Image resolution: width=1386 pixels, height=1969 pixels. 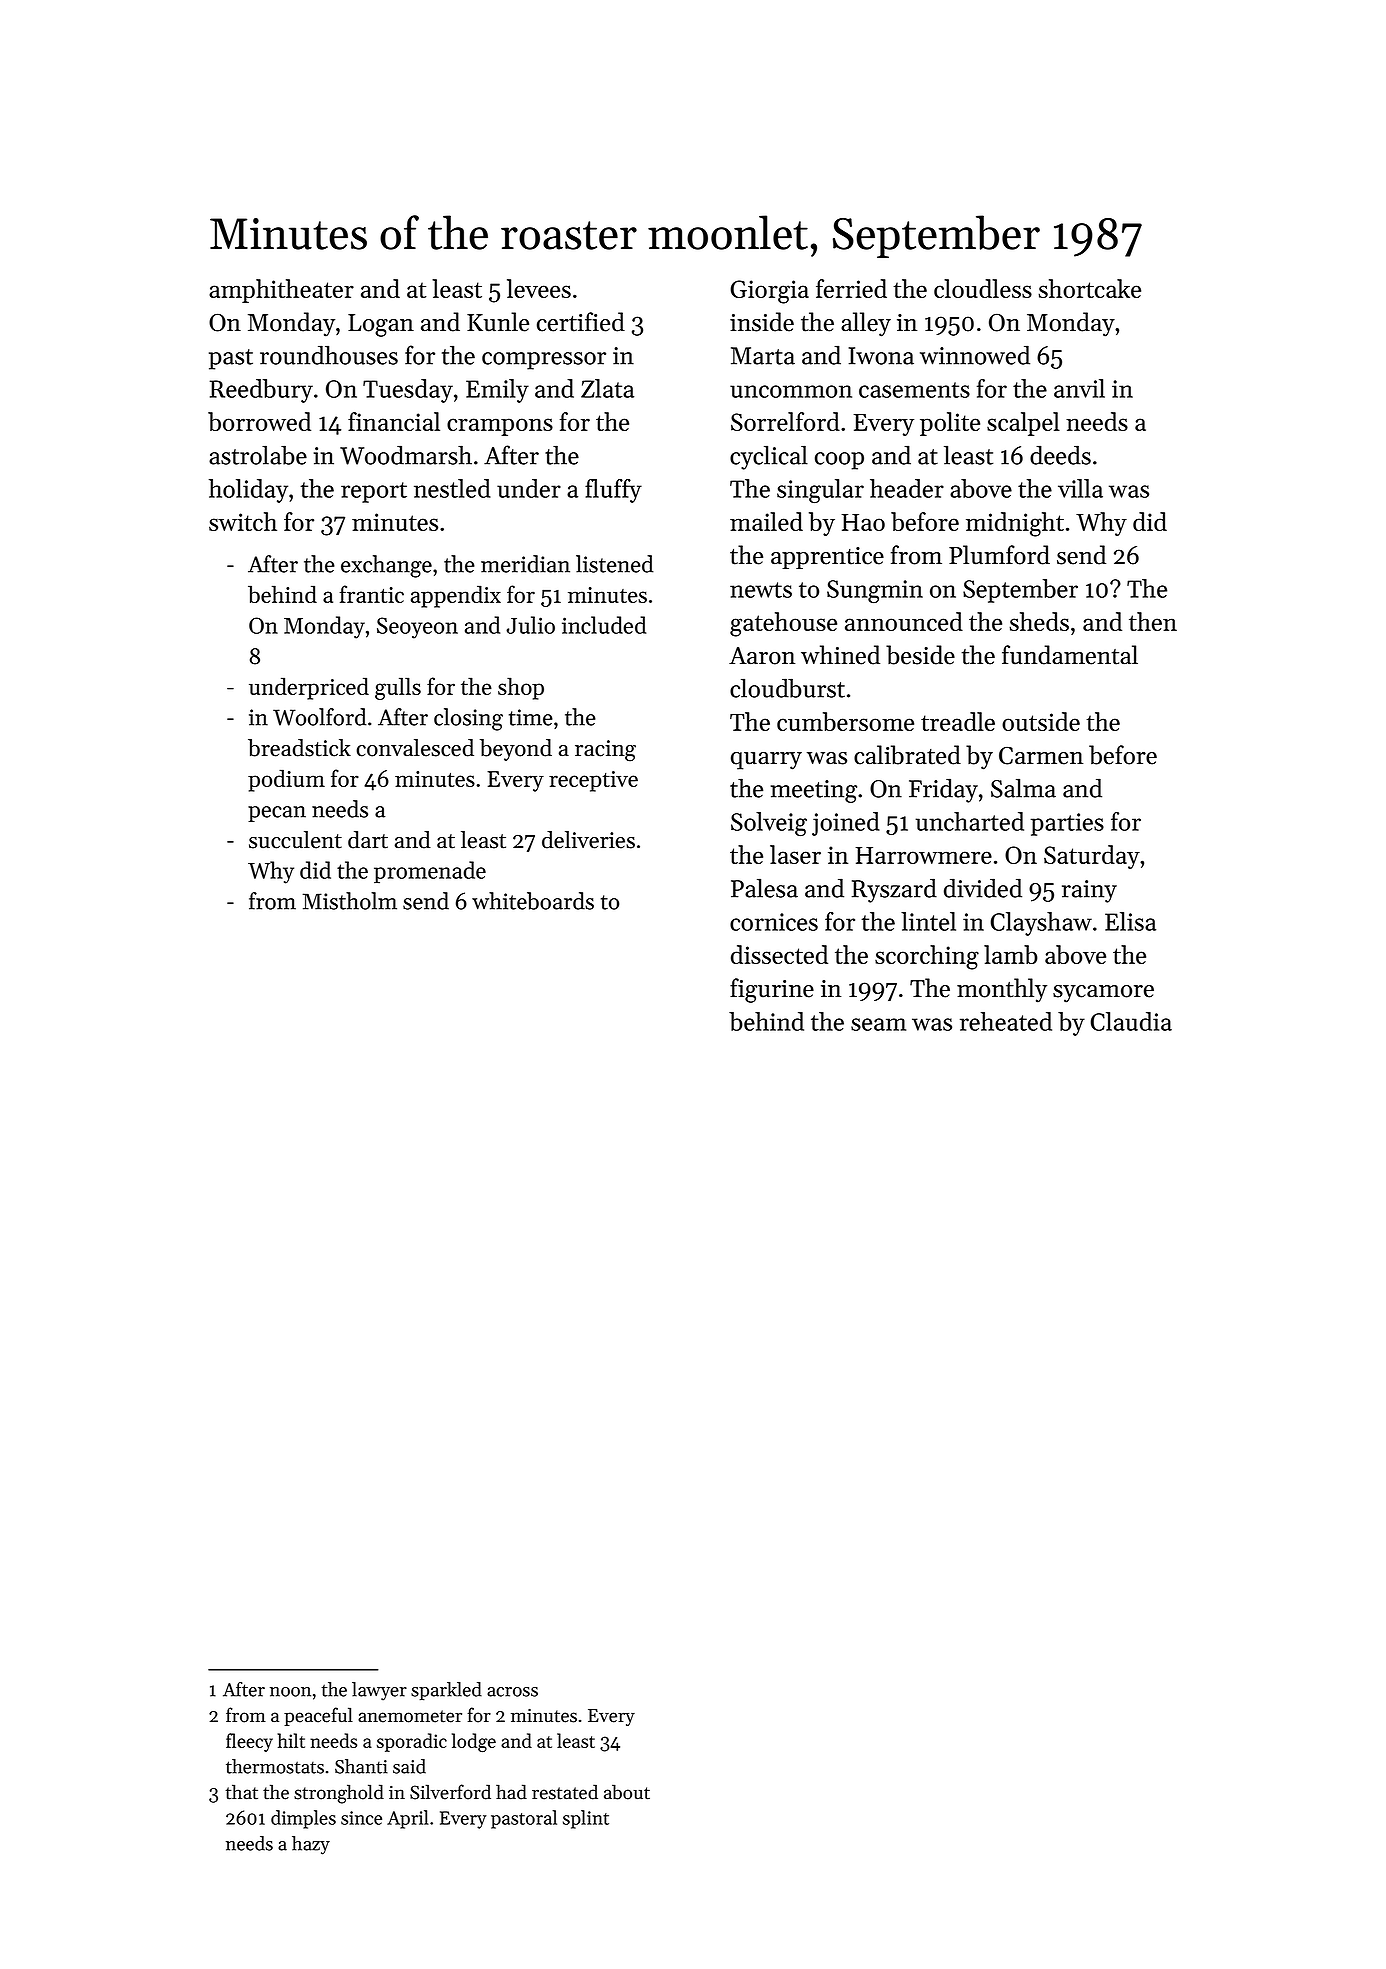 What do you see at coordinates (381, 325) in the image?
I see `Logan` at bounding box center [381, 325].
